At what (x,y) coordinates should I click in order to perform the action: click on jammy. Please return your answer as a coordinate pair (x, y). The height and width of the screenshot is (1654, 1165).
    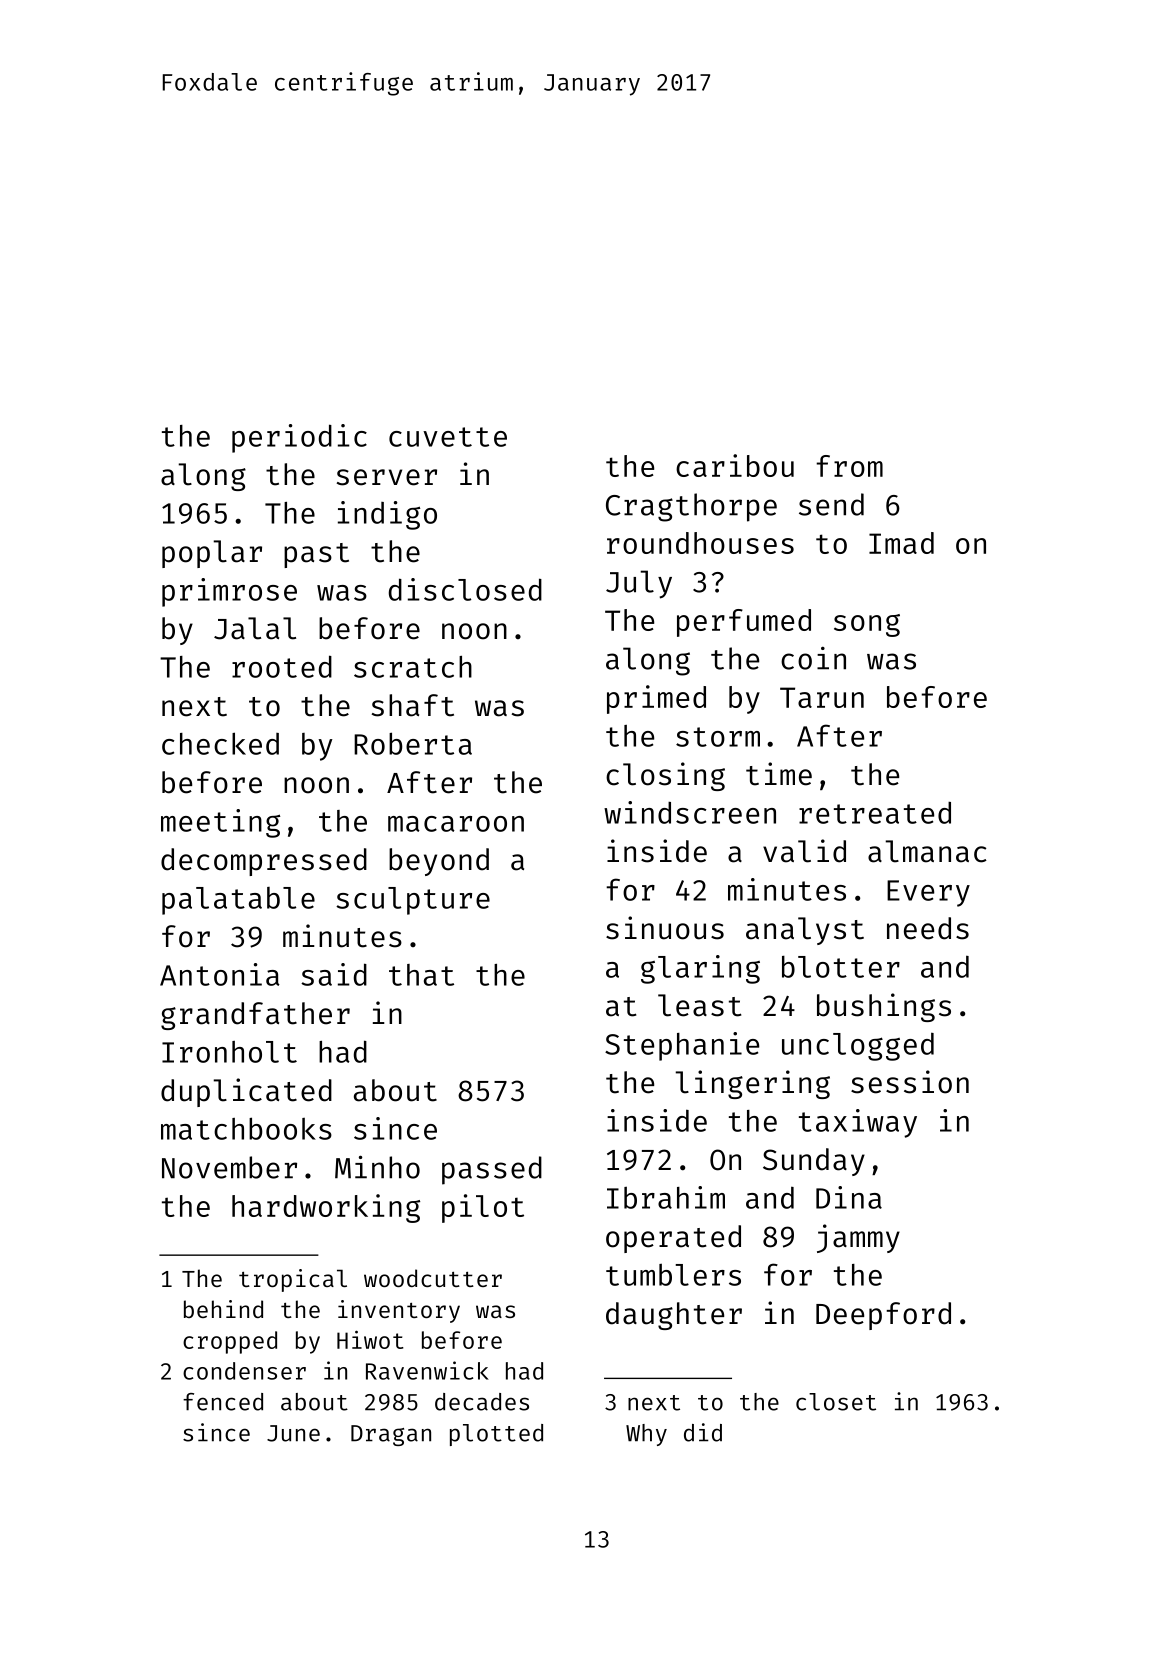
    Looking at the image, I should click on (858, 1238).
